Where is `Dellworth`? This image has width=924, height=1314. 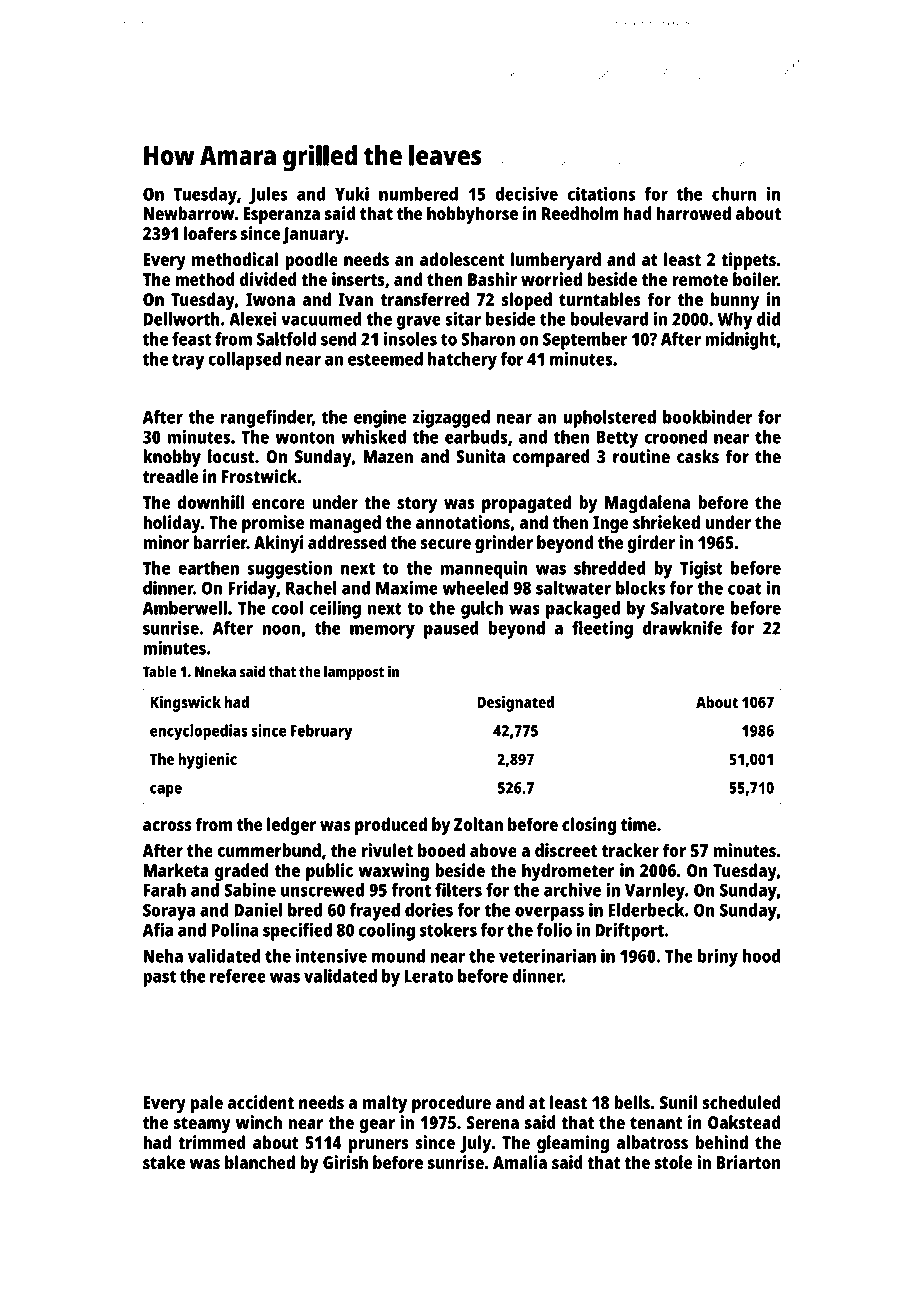
Dellworth is located at coordinates (181, 319).
